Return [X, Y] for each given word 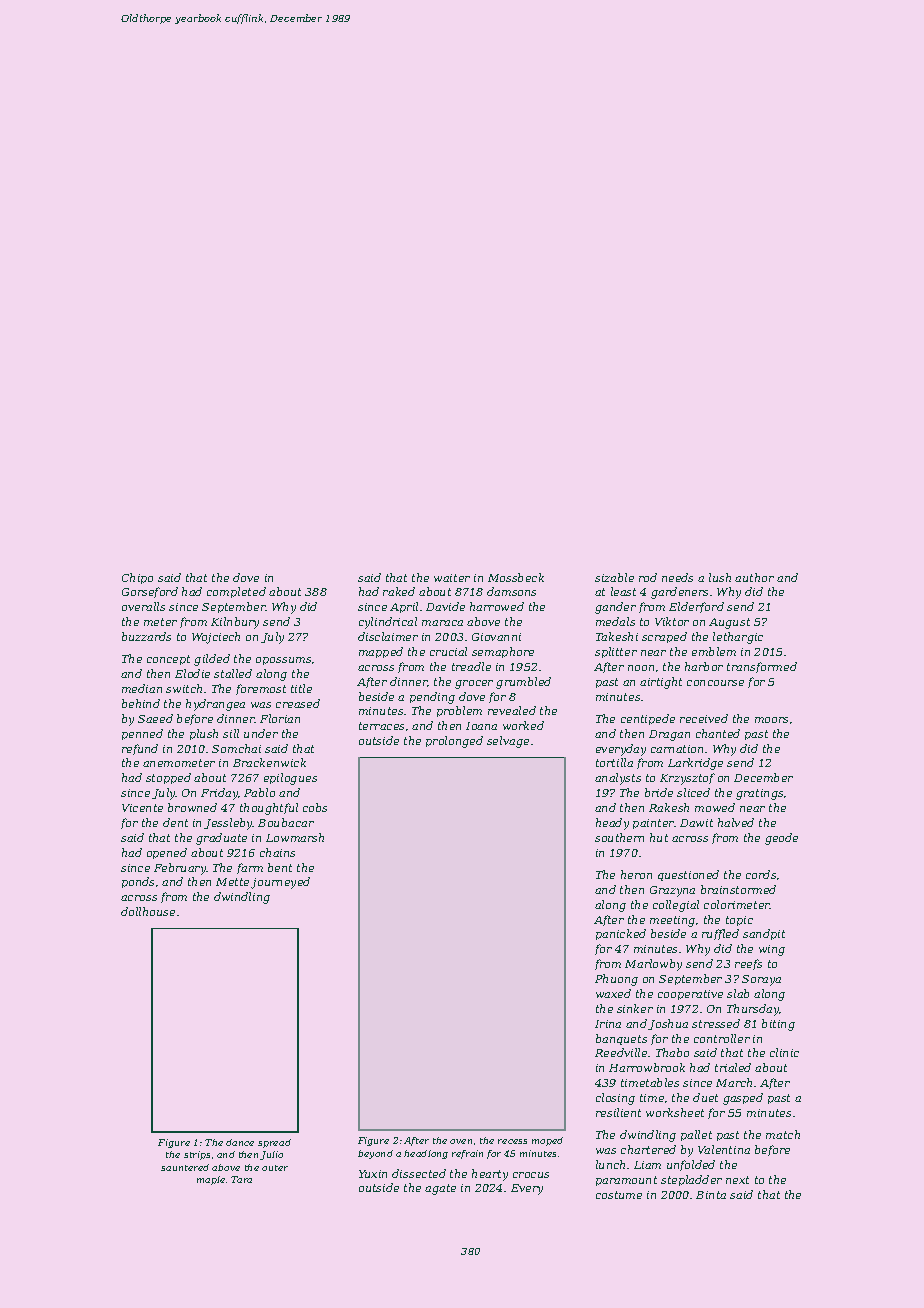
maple [211, 1180]
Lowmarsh [295, 837]
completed [236, 592]
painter [653, 824]
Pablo [259, 792]
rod [648, 577]
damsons [511, 591]
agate [440, 1189]
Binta [711, 1195]
